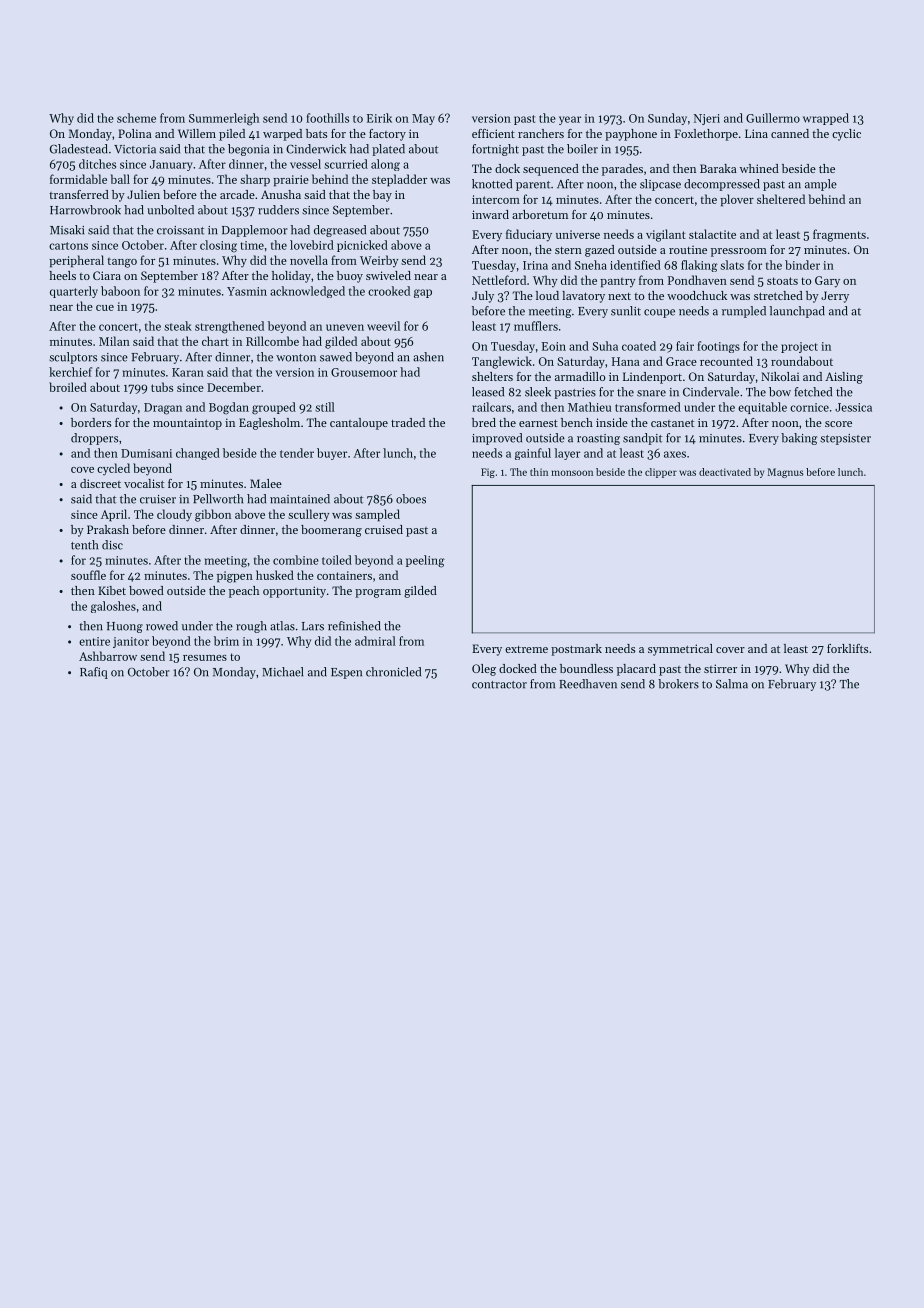 The image size is (924, 1308). Describe the element at coordinates (224, 119) in the document. I see `Summerleigh` at that location.
